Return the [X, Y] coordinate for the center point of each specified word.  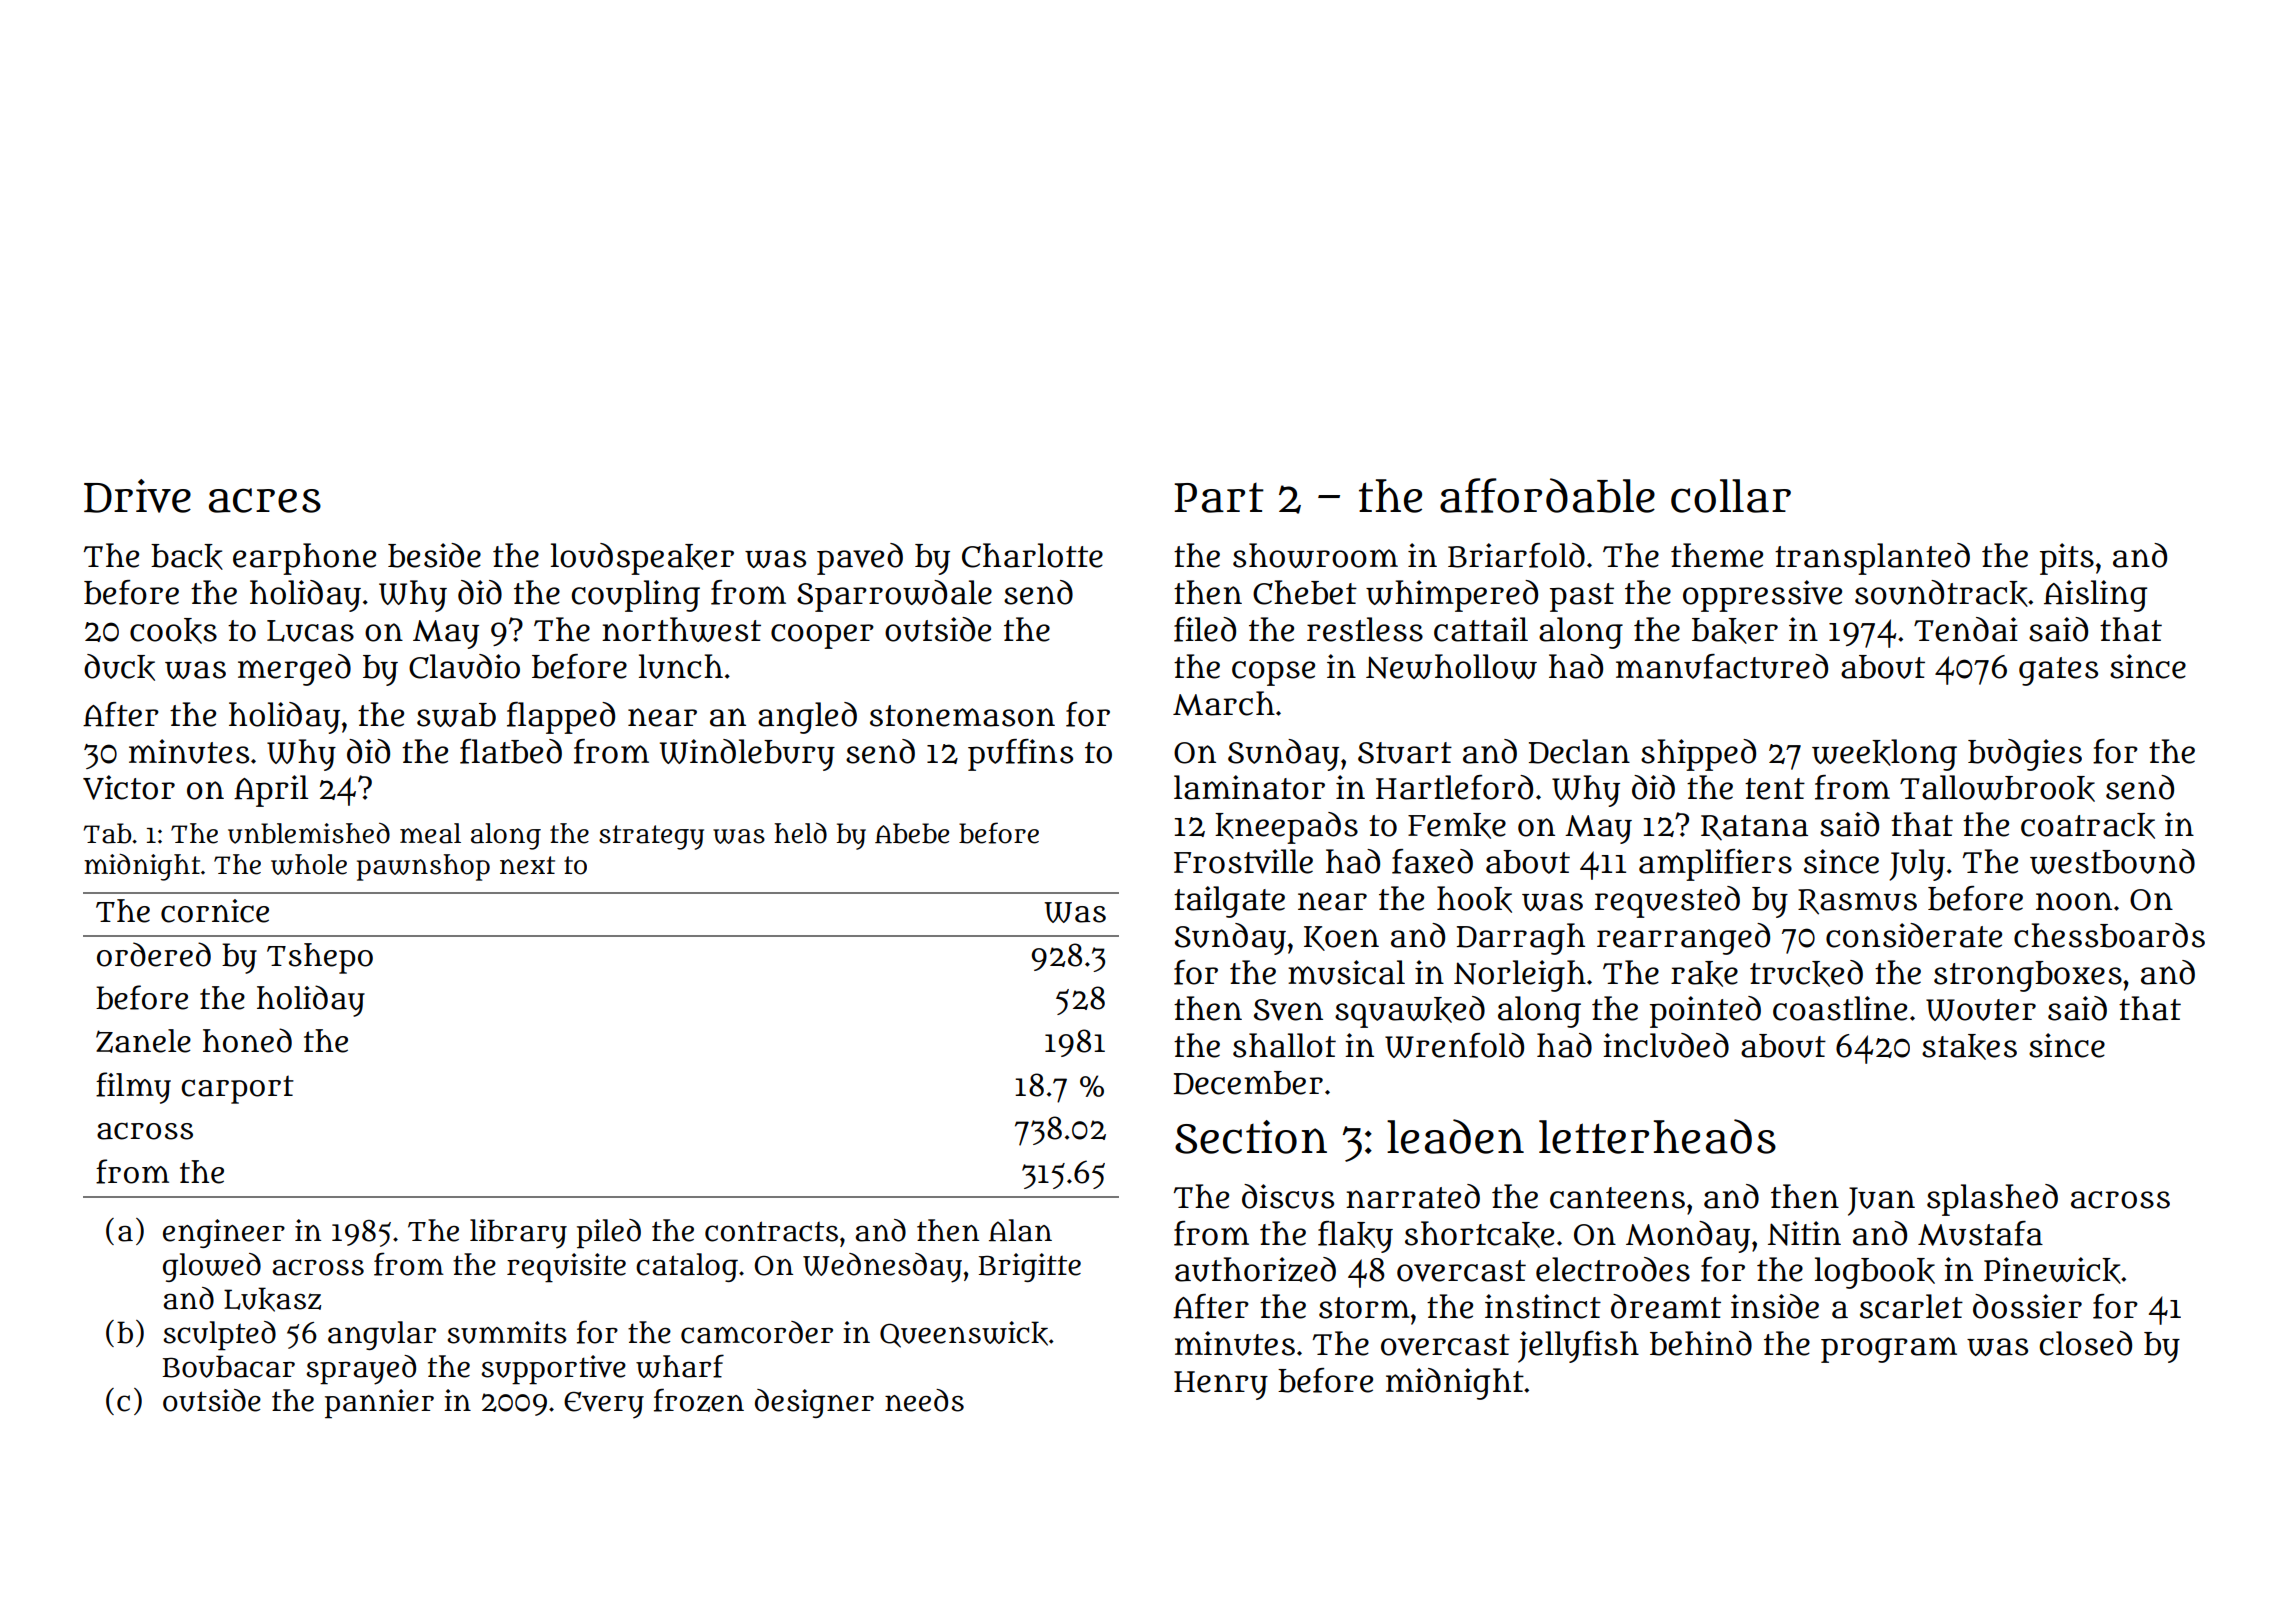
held [800, 833]
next [527, 865]
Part [1219, 498]
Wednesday [882, 1268]
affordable [1547, 495]
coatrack [2088, 826]
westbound [2112, 861]
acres [265, 500]
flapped [561, 718]
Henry [1221, 1385]
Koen [1341, 938]
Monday [1688, 1237]
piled [609, 1234]
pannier [379, 1404]
